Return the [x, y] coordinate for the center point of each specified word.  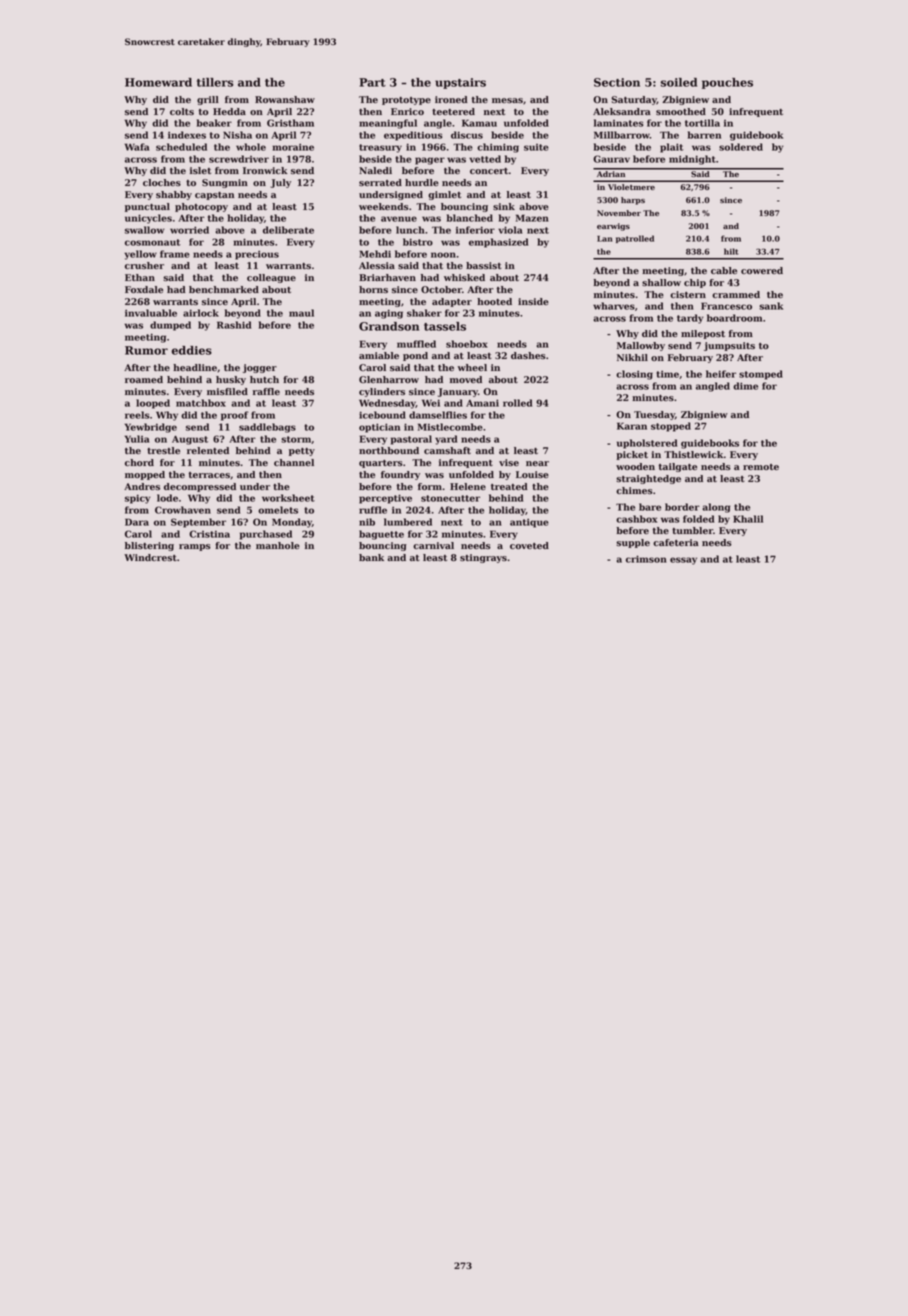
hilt [731, 251]
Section [617, 82]
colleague [271, 278]
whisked [464, 278]
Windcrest [150, 558]
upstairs [460, 83]
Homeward [158, 82]
